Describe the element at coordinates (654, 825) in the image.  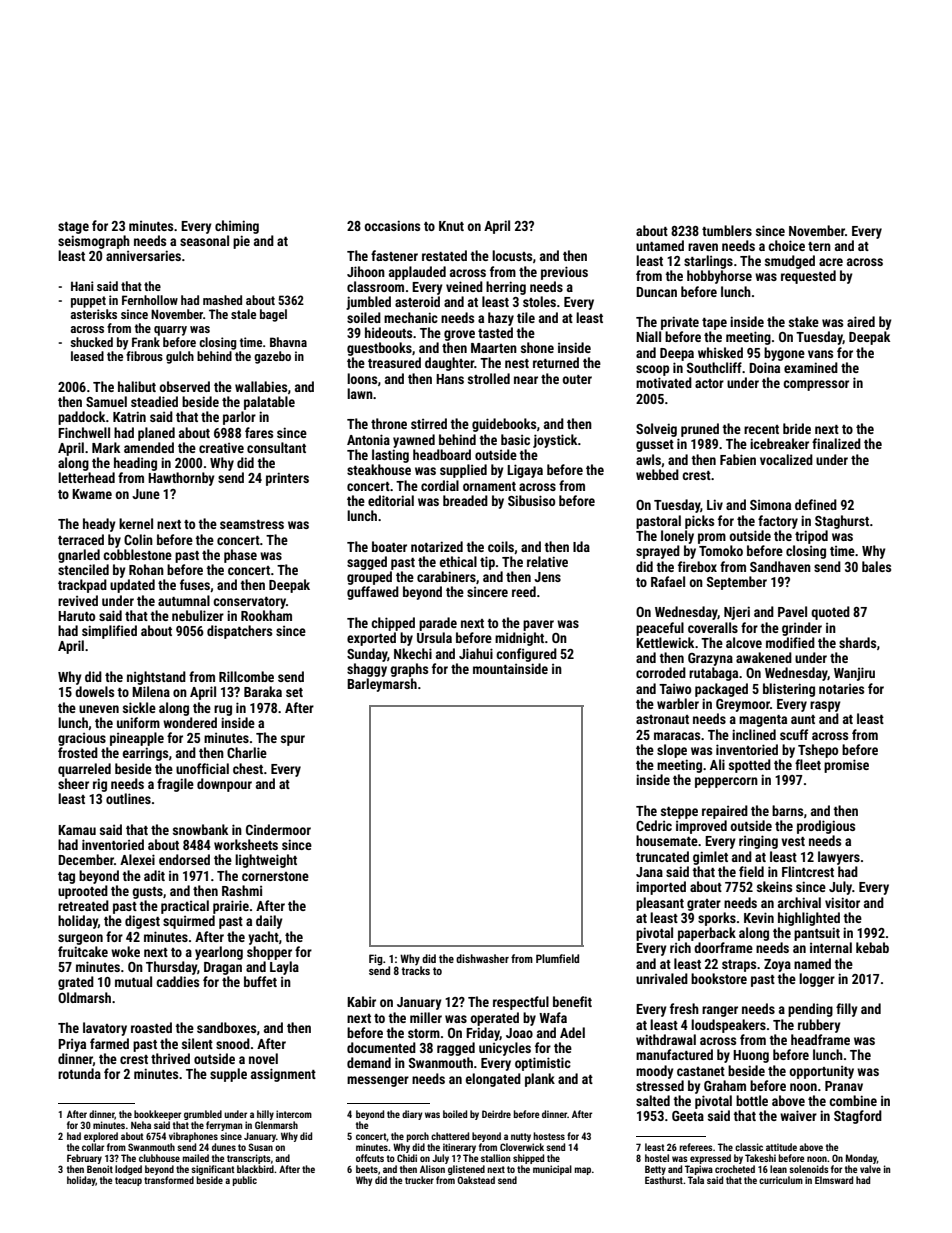
I see `Cedric` at that location.
